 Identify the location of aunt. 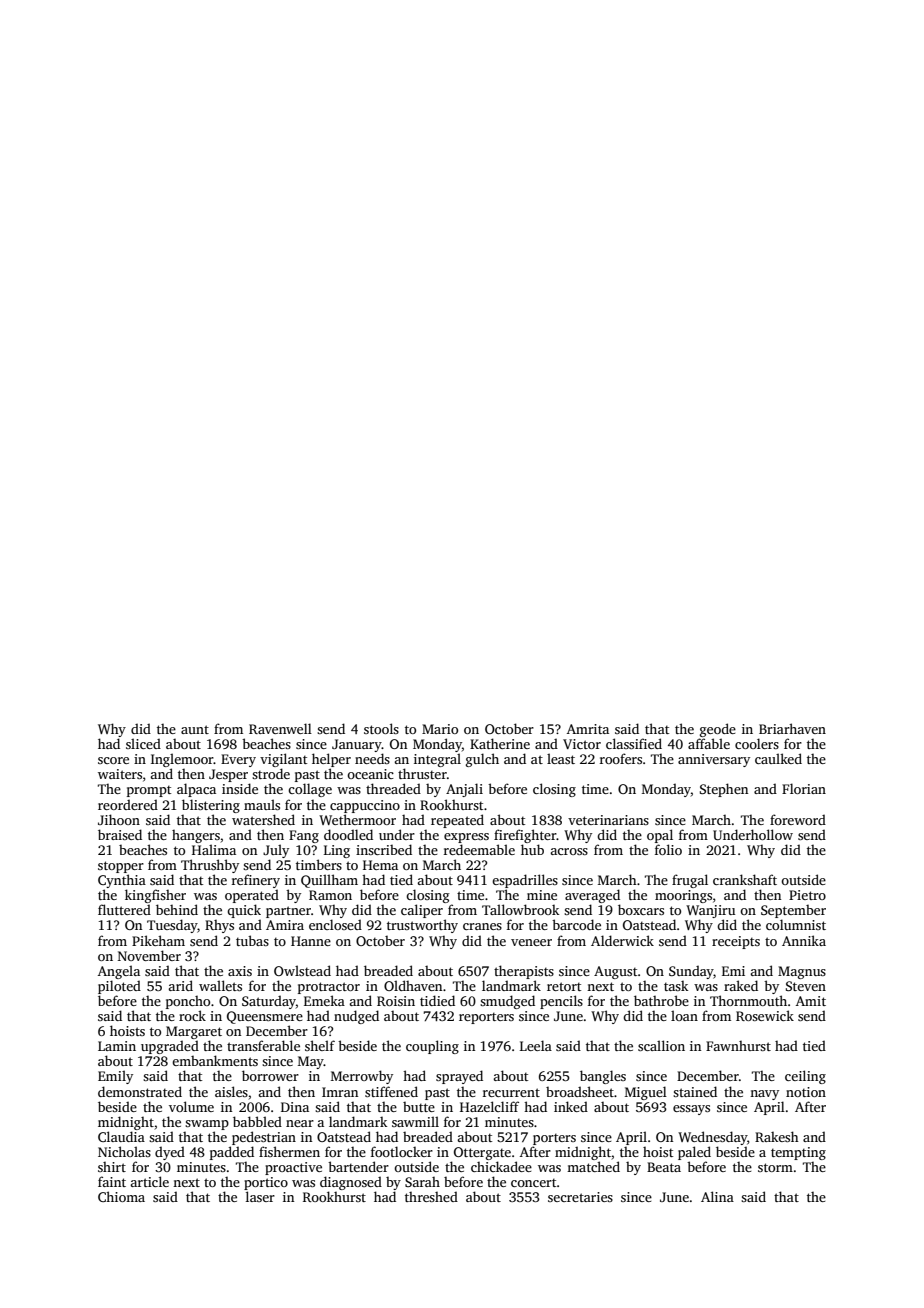
(195, 729).
